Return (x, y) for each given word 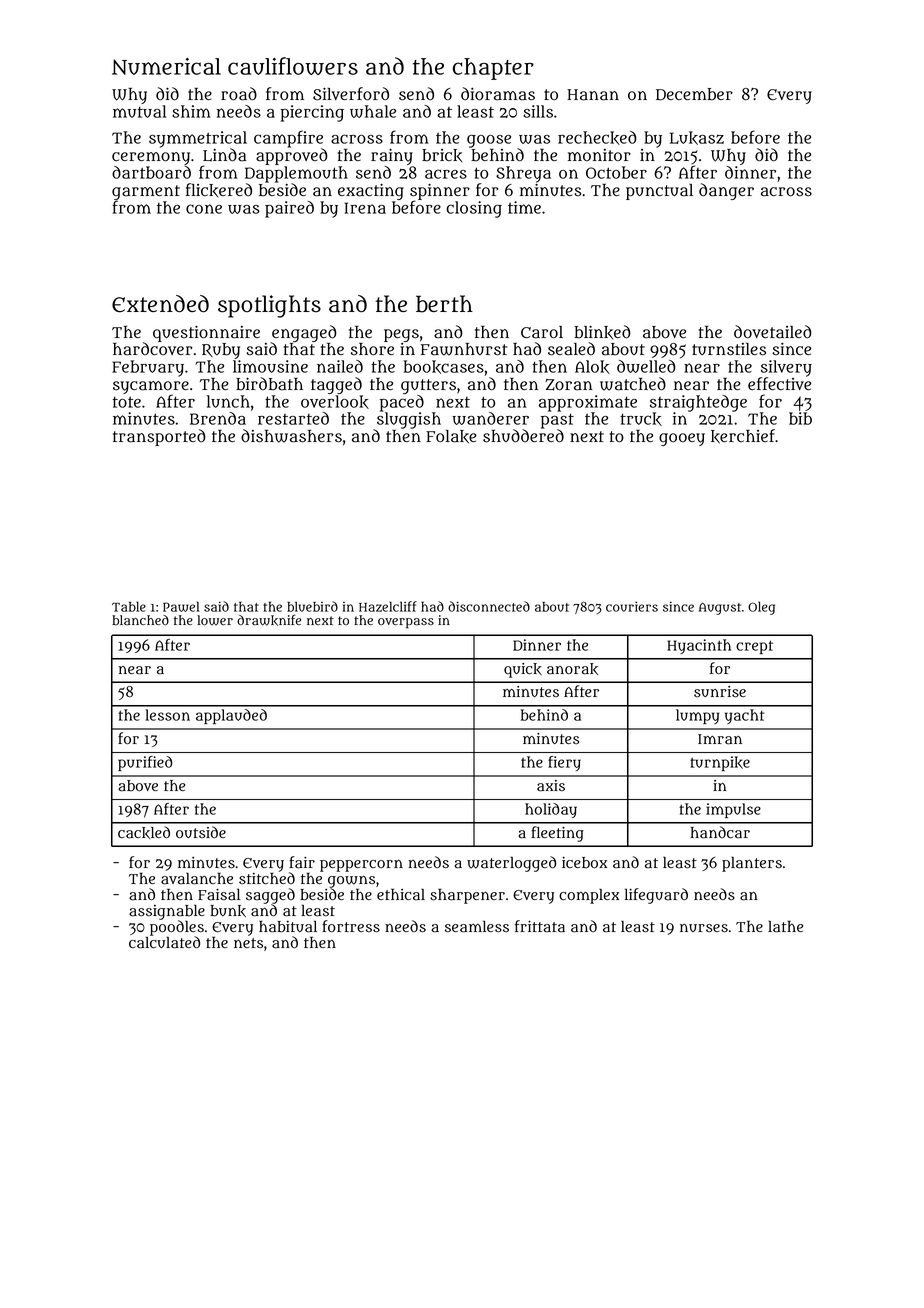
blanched (140, 620)
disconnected (489, 606)
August (720, 608)
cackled (144, 832)
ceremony (151, 158)
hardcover (153, 349)
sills (538, 111)
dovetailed (773, 332)
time (524, 207)
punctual (659, 192)
